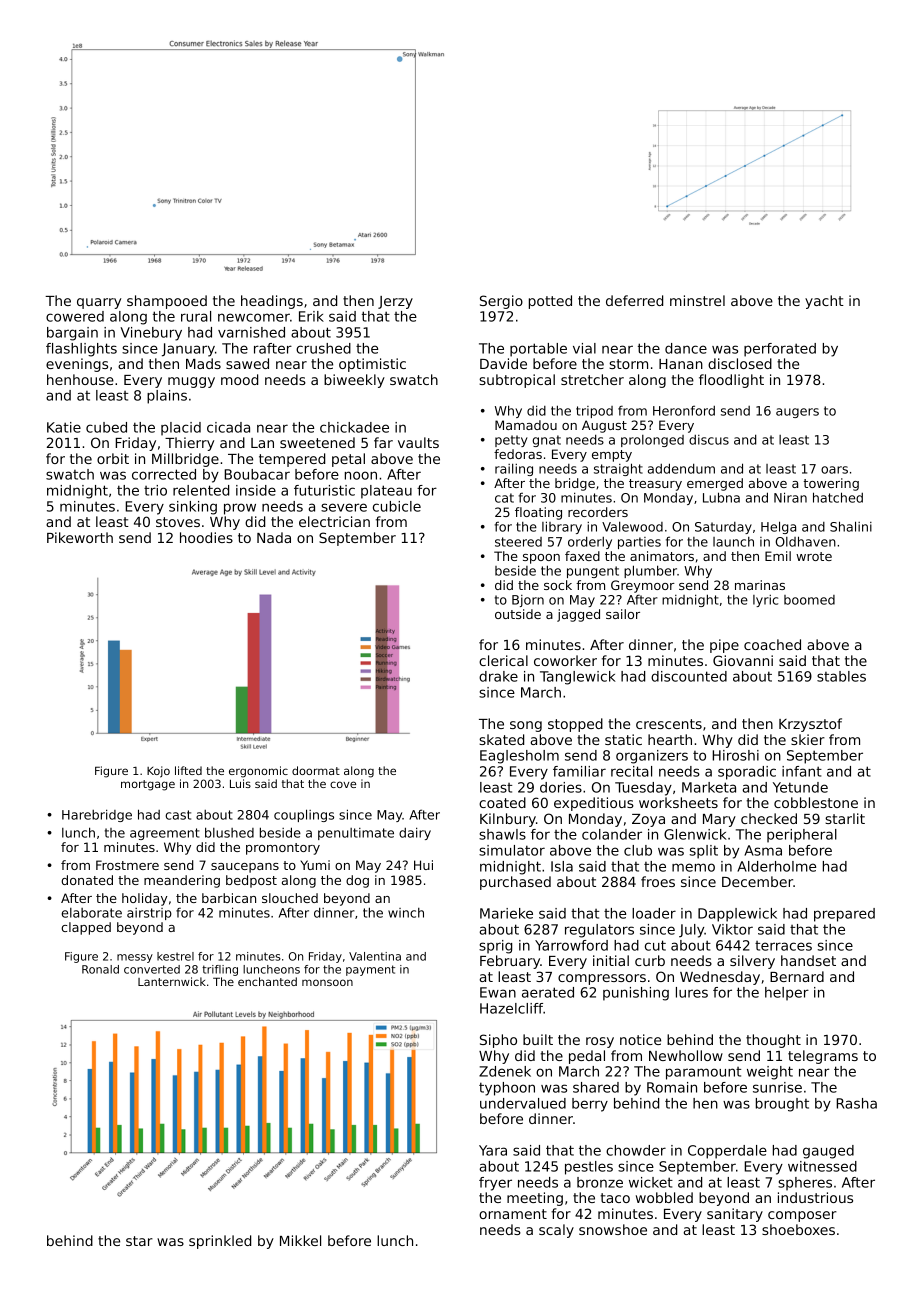 This screenshot has width=924, height=1308. What do you see at coordinates (503, 660) in the screenshot?
I see `clerical` at bounding box center [503, 660].
